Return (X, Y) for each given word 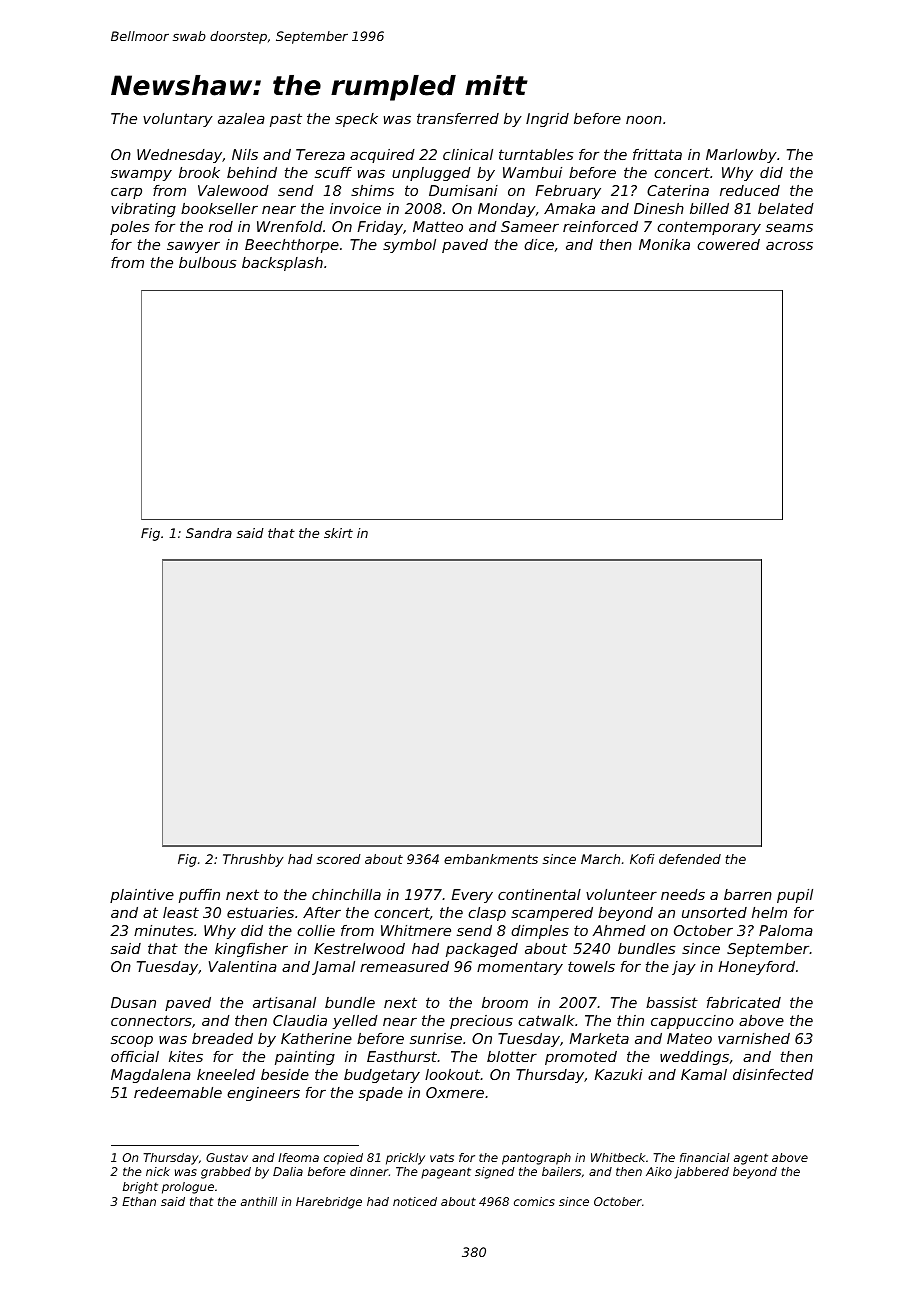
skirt (338, 533)
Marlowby (741, 156)
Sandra (209, 533)
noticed (415, 1201)
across (789, 246)
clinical (468, 154)
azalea (241, 118)
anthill (259, 1201)
